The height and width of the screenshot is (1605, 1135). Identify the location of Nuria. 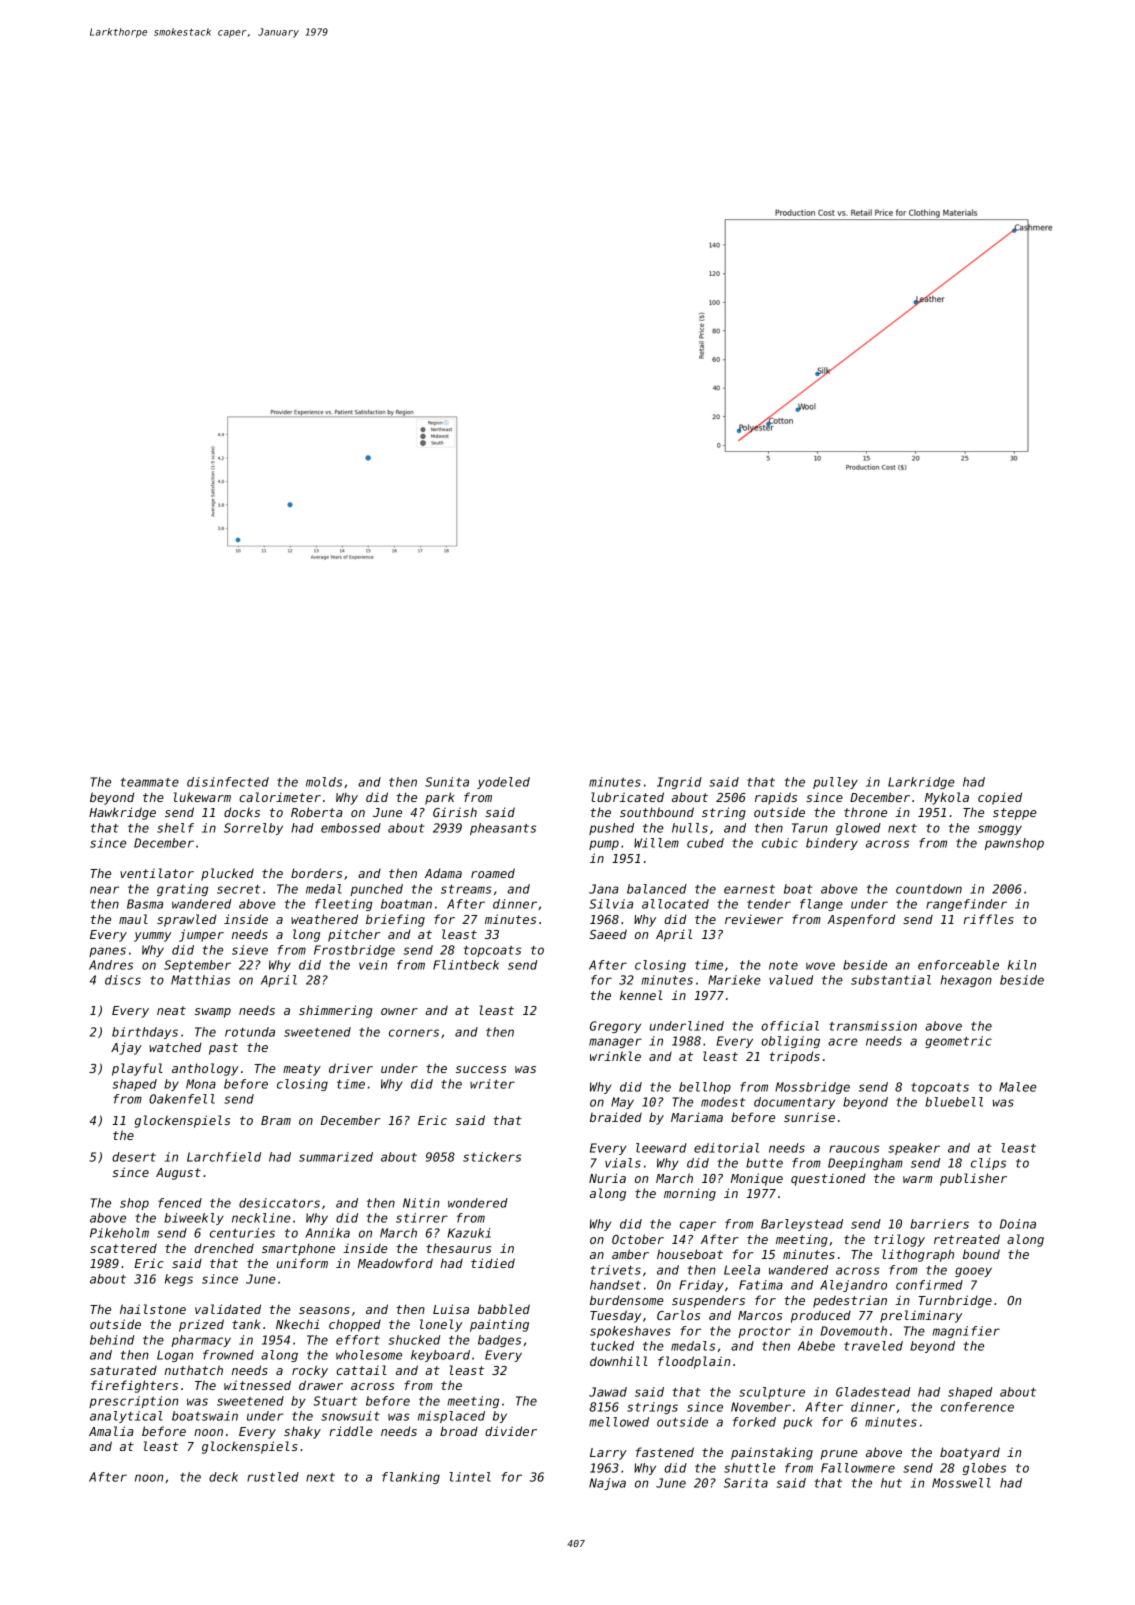
(607, 1178).
